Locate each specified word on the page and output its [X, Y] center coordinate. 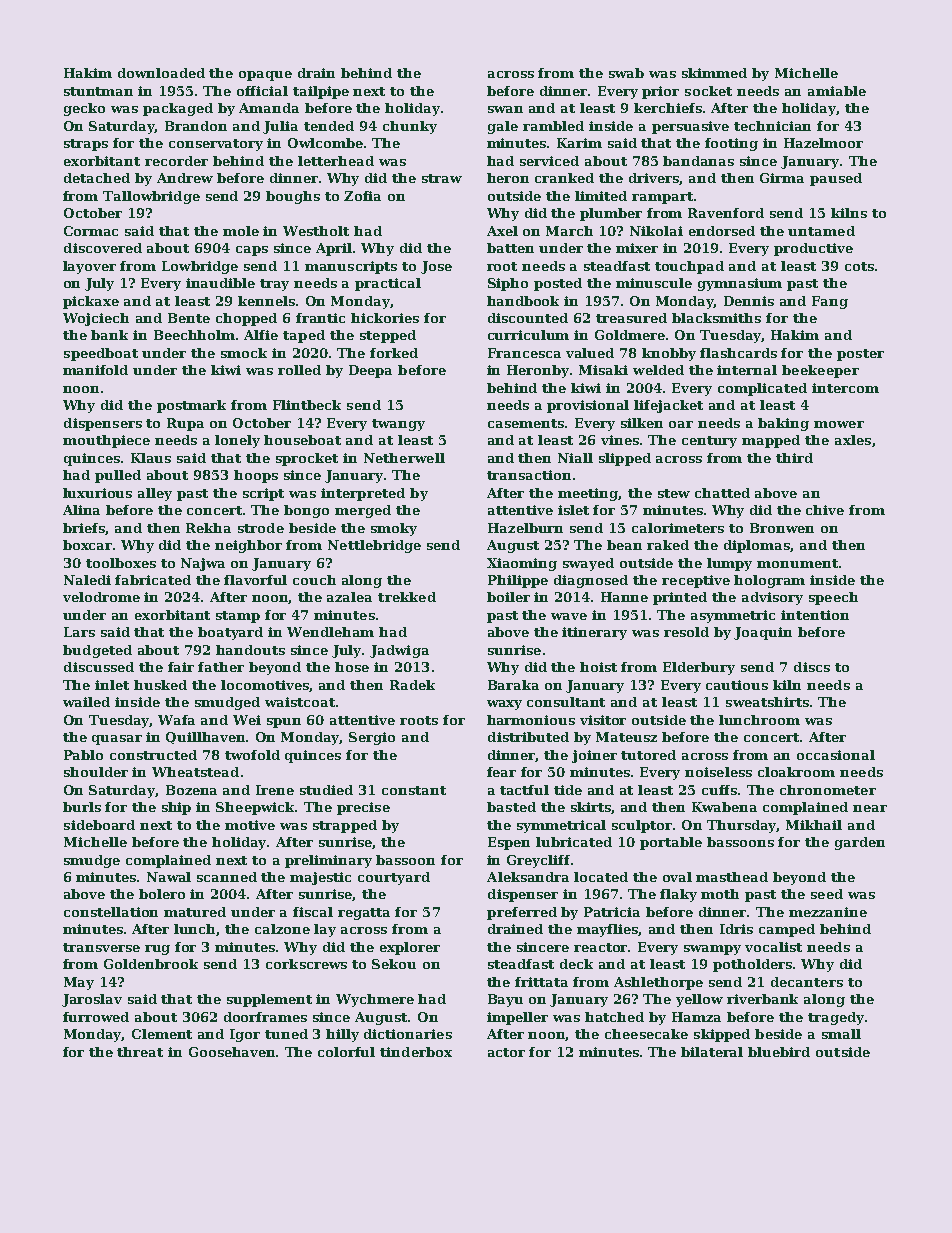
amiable [837, 91]
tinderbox [416, 1052]
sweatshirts [767, 702]
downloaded [161, 73]
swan [505, 109]
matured [195, 912]
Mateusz [626, 737]
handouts [250, 650]
